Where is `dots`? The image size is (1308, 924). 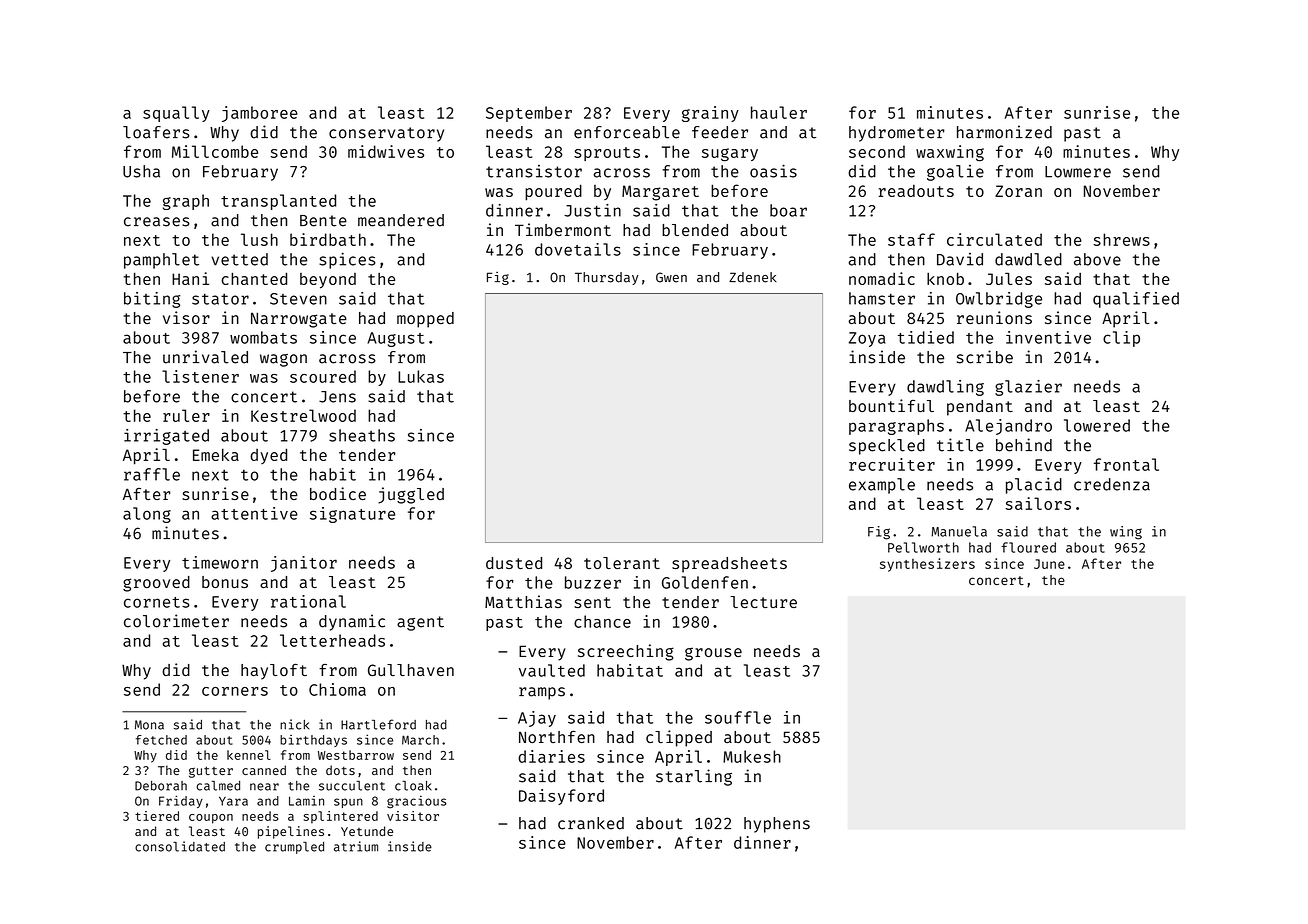 dots is located at coordinates (340, 770).
